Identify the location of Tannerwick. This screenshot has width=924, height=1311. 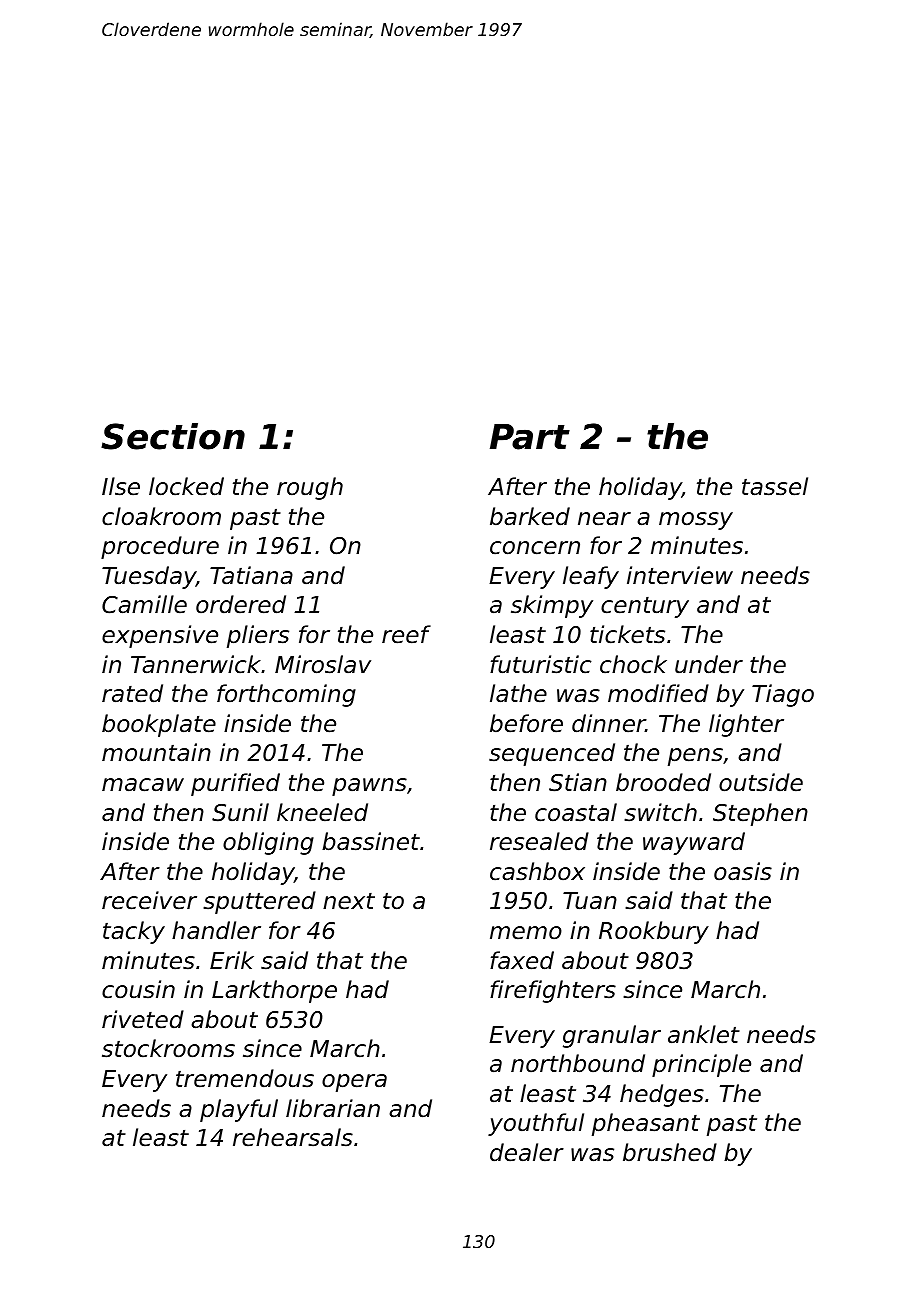
(196, 664).
